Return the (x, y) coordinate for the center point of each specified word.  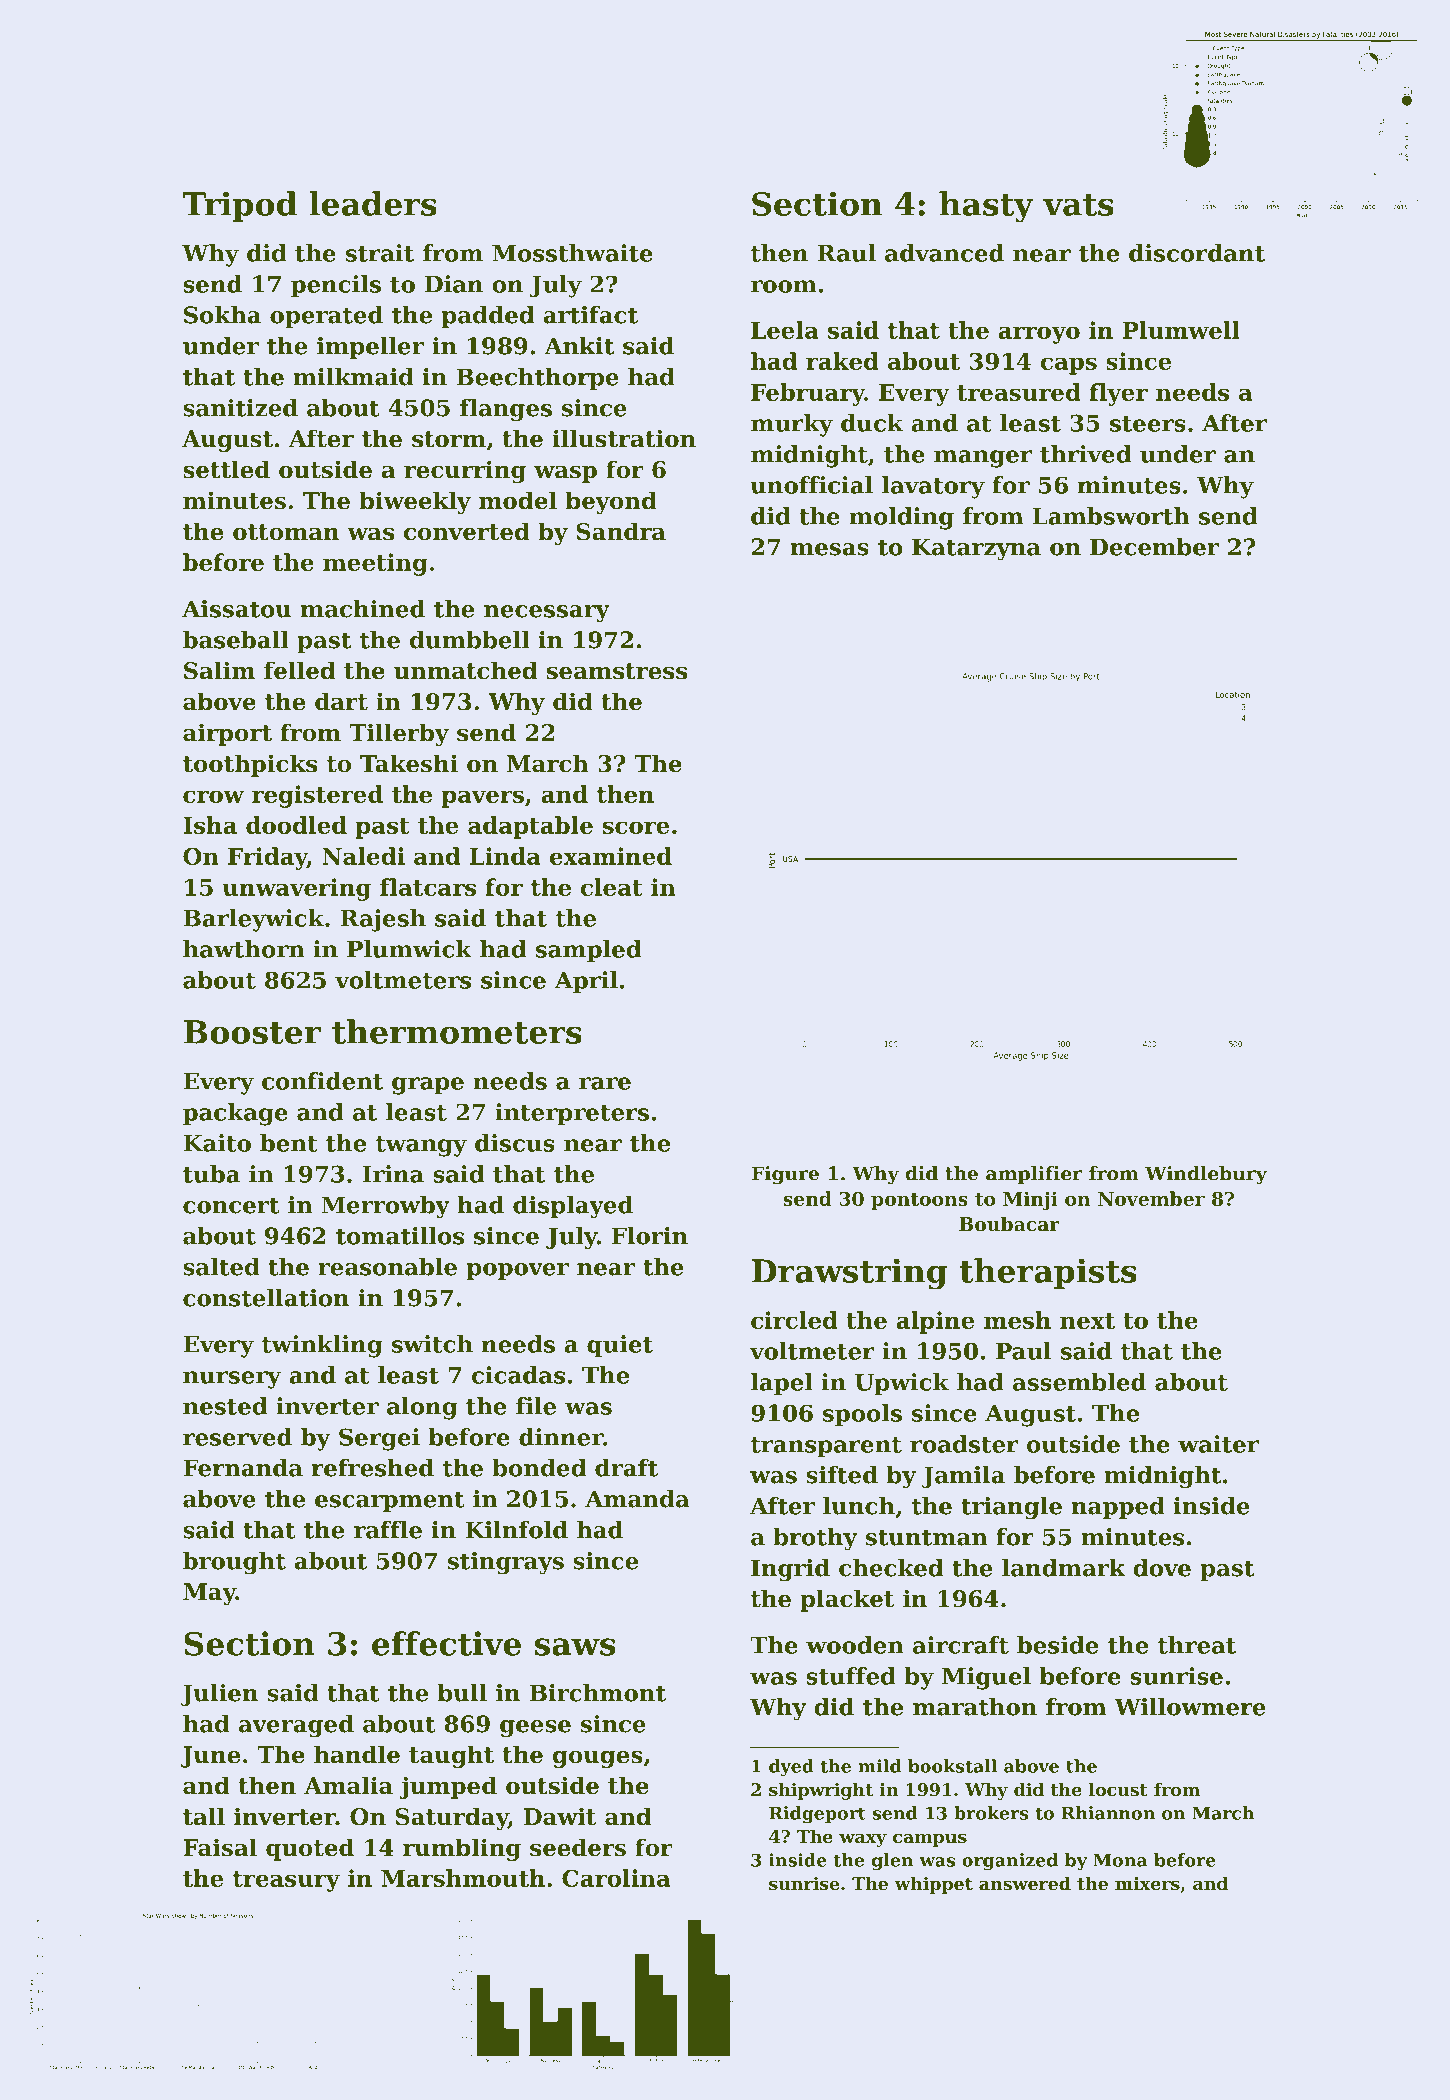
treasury (286, 1881)
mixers (1147, 1883)
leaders (373, 203)
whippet (934, 1885)
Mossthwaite (572, 253)
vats (1078, 205)
